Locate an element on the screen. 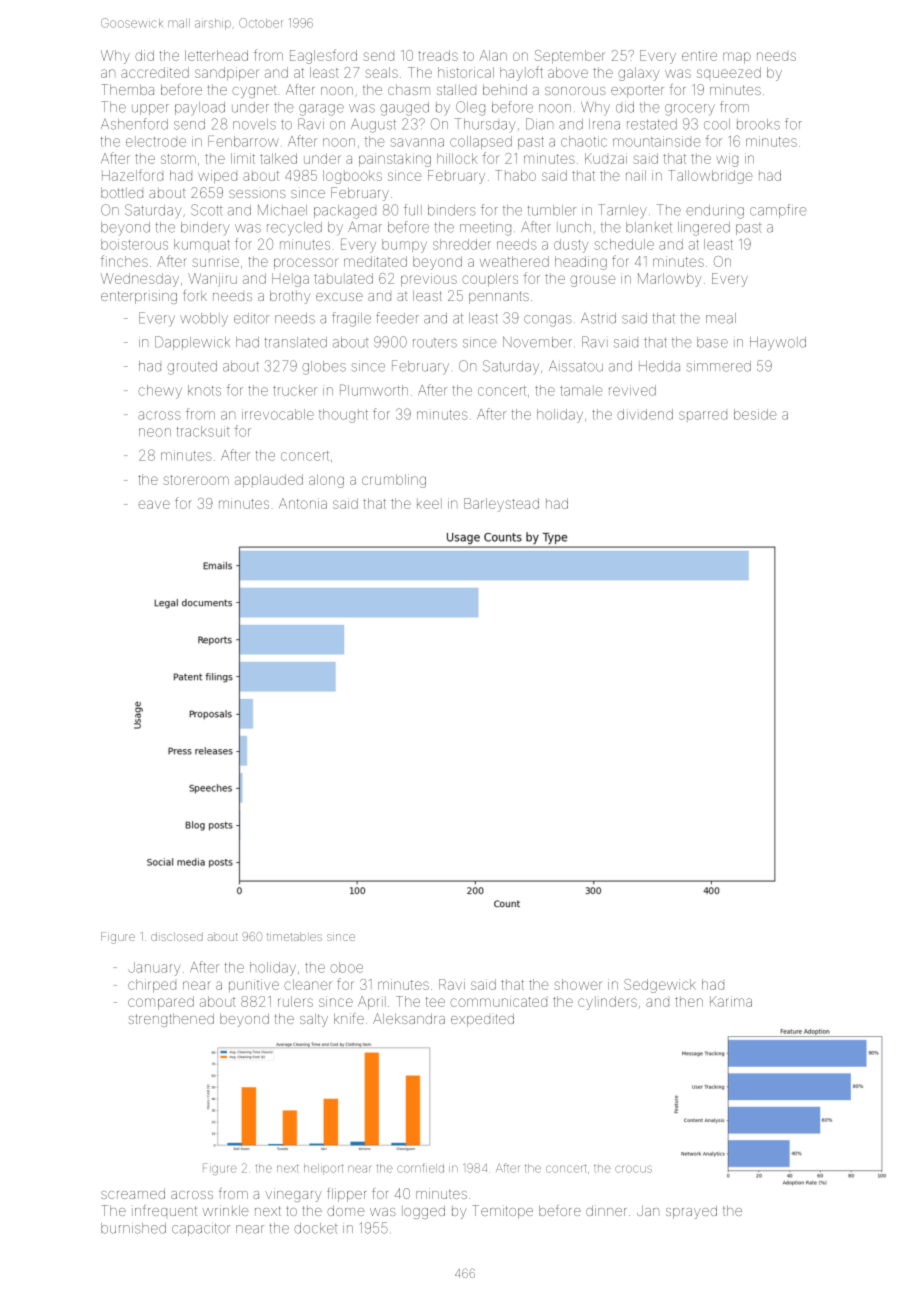 The image size is (908, 1316). brooks is located at coordinates (758, 124).
